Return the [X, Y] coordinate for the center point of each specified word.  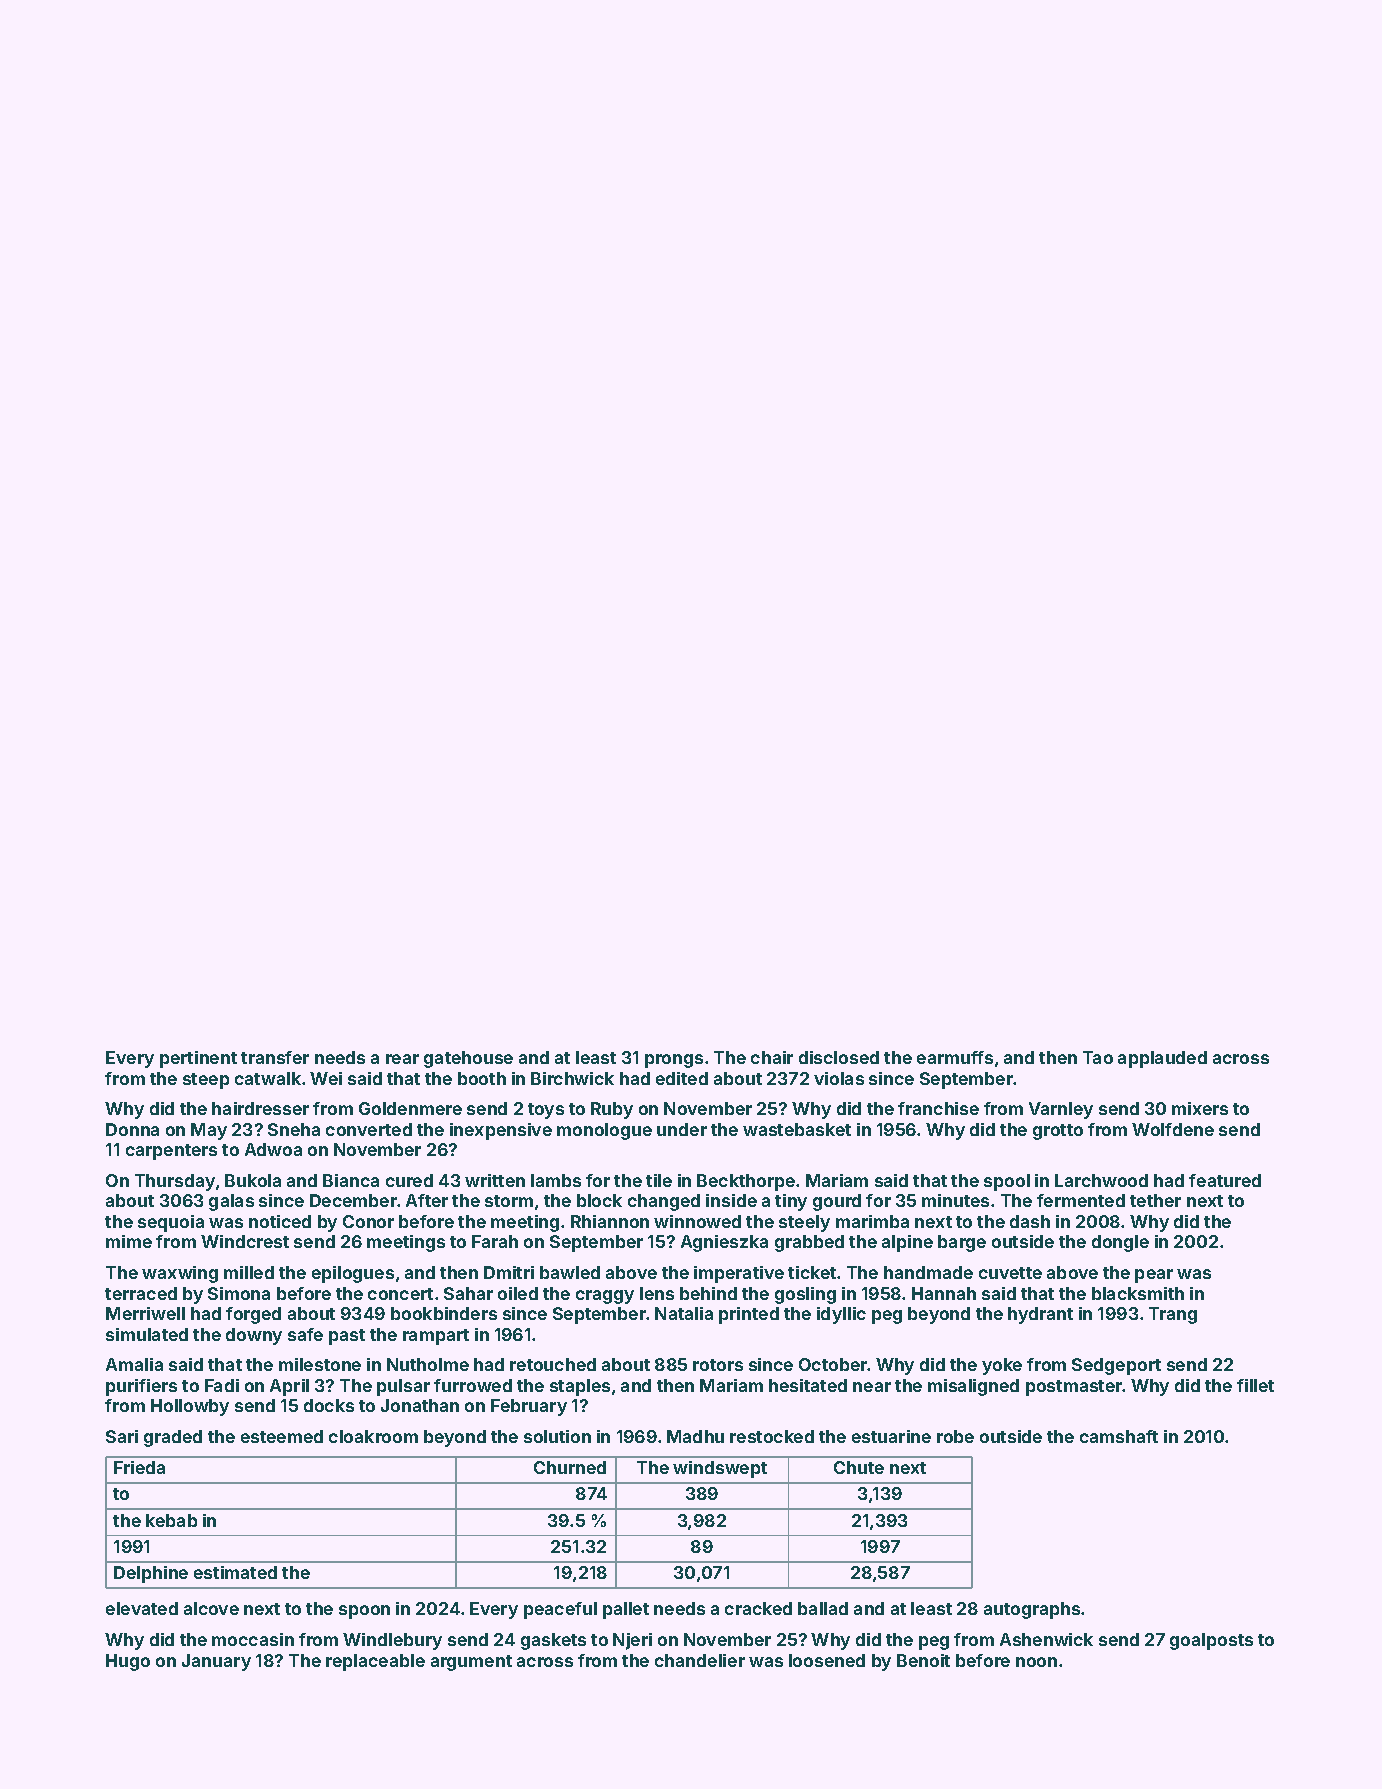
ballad [823, 1608]
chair [772, 1057]
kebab [171, 1520]
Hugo [128, 1662]
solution [557, 1436]
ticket [812, 1272]
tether [1155, 1200]
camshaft [1119, 1436]
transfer [275, 1057]
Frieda [139, 1467]
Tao [1098, 1057]
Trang [1173, 1315]
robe [955, 1436]
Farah [495, 1241]
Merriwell [145, 1313]
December [354, 1200]
